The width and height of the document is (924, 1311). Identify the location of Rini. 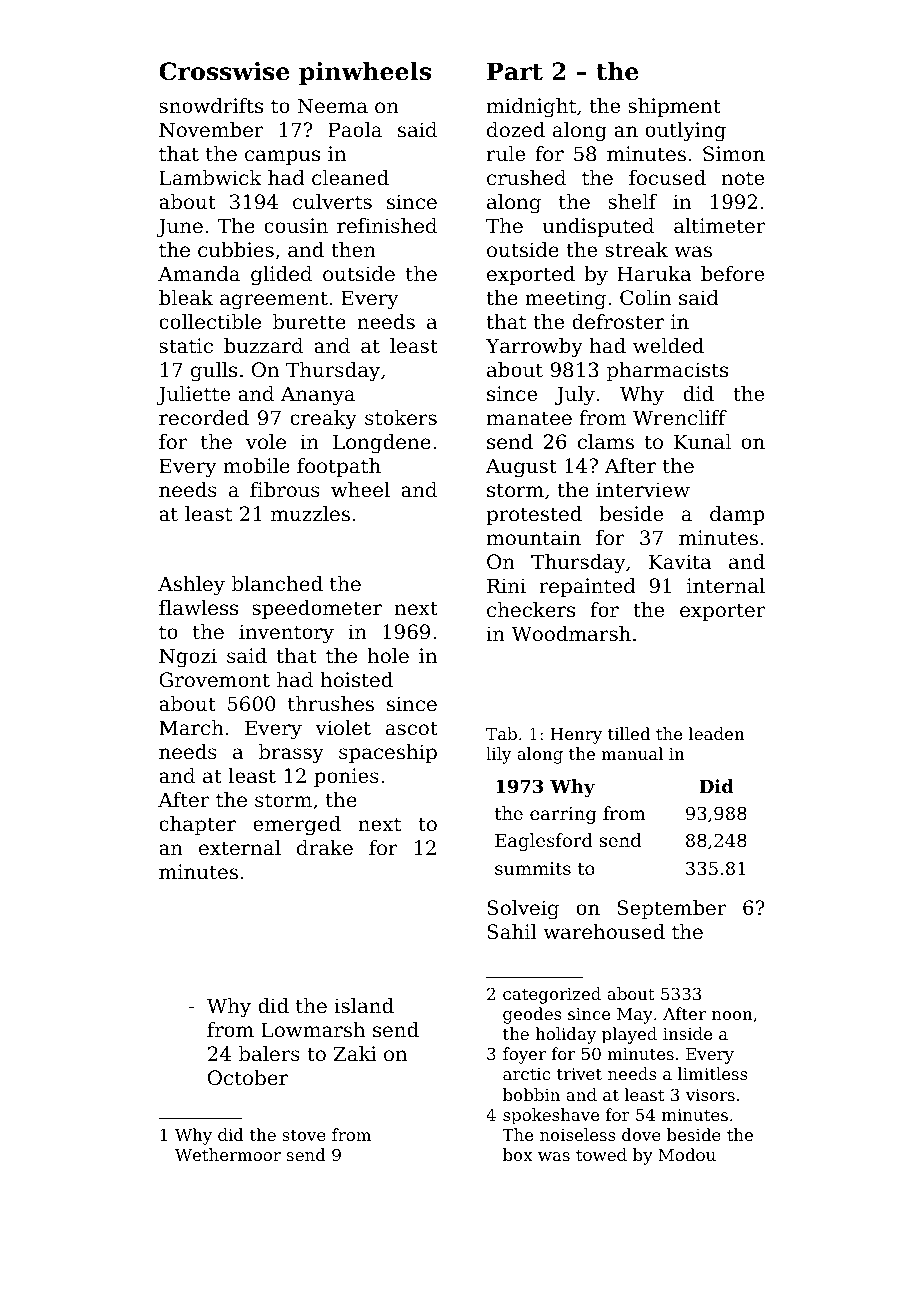
(506, 585).
